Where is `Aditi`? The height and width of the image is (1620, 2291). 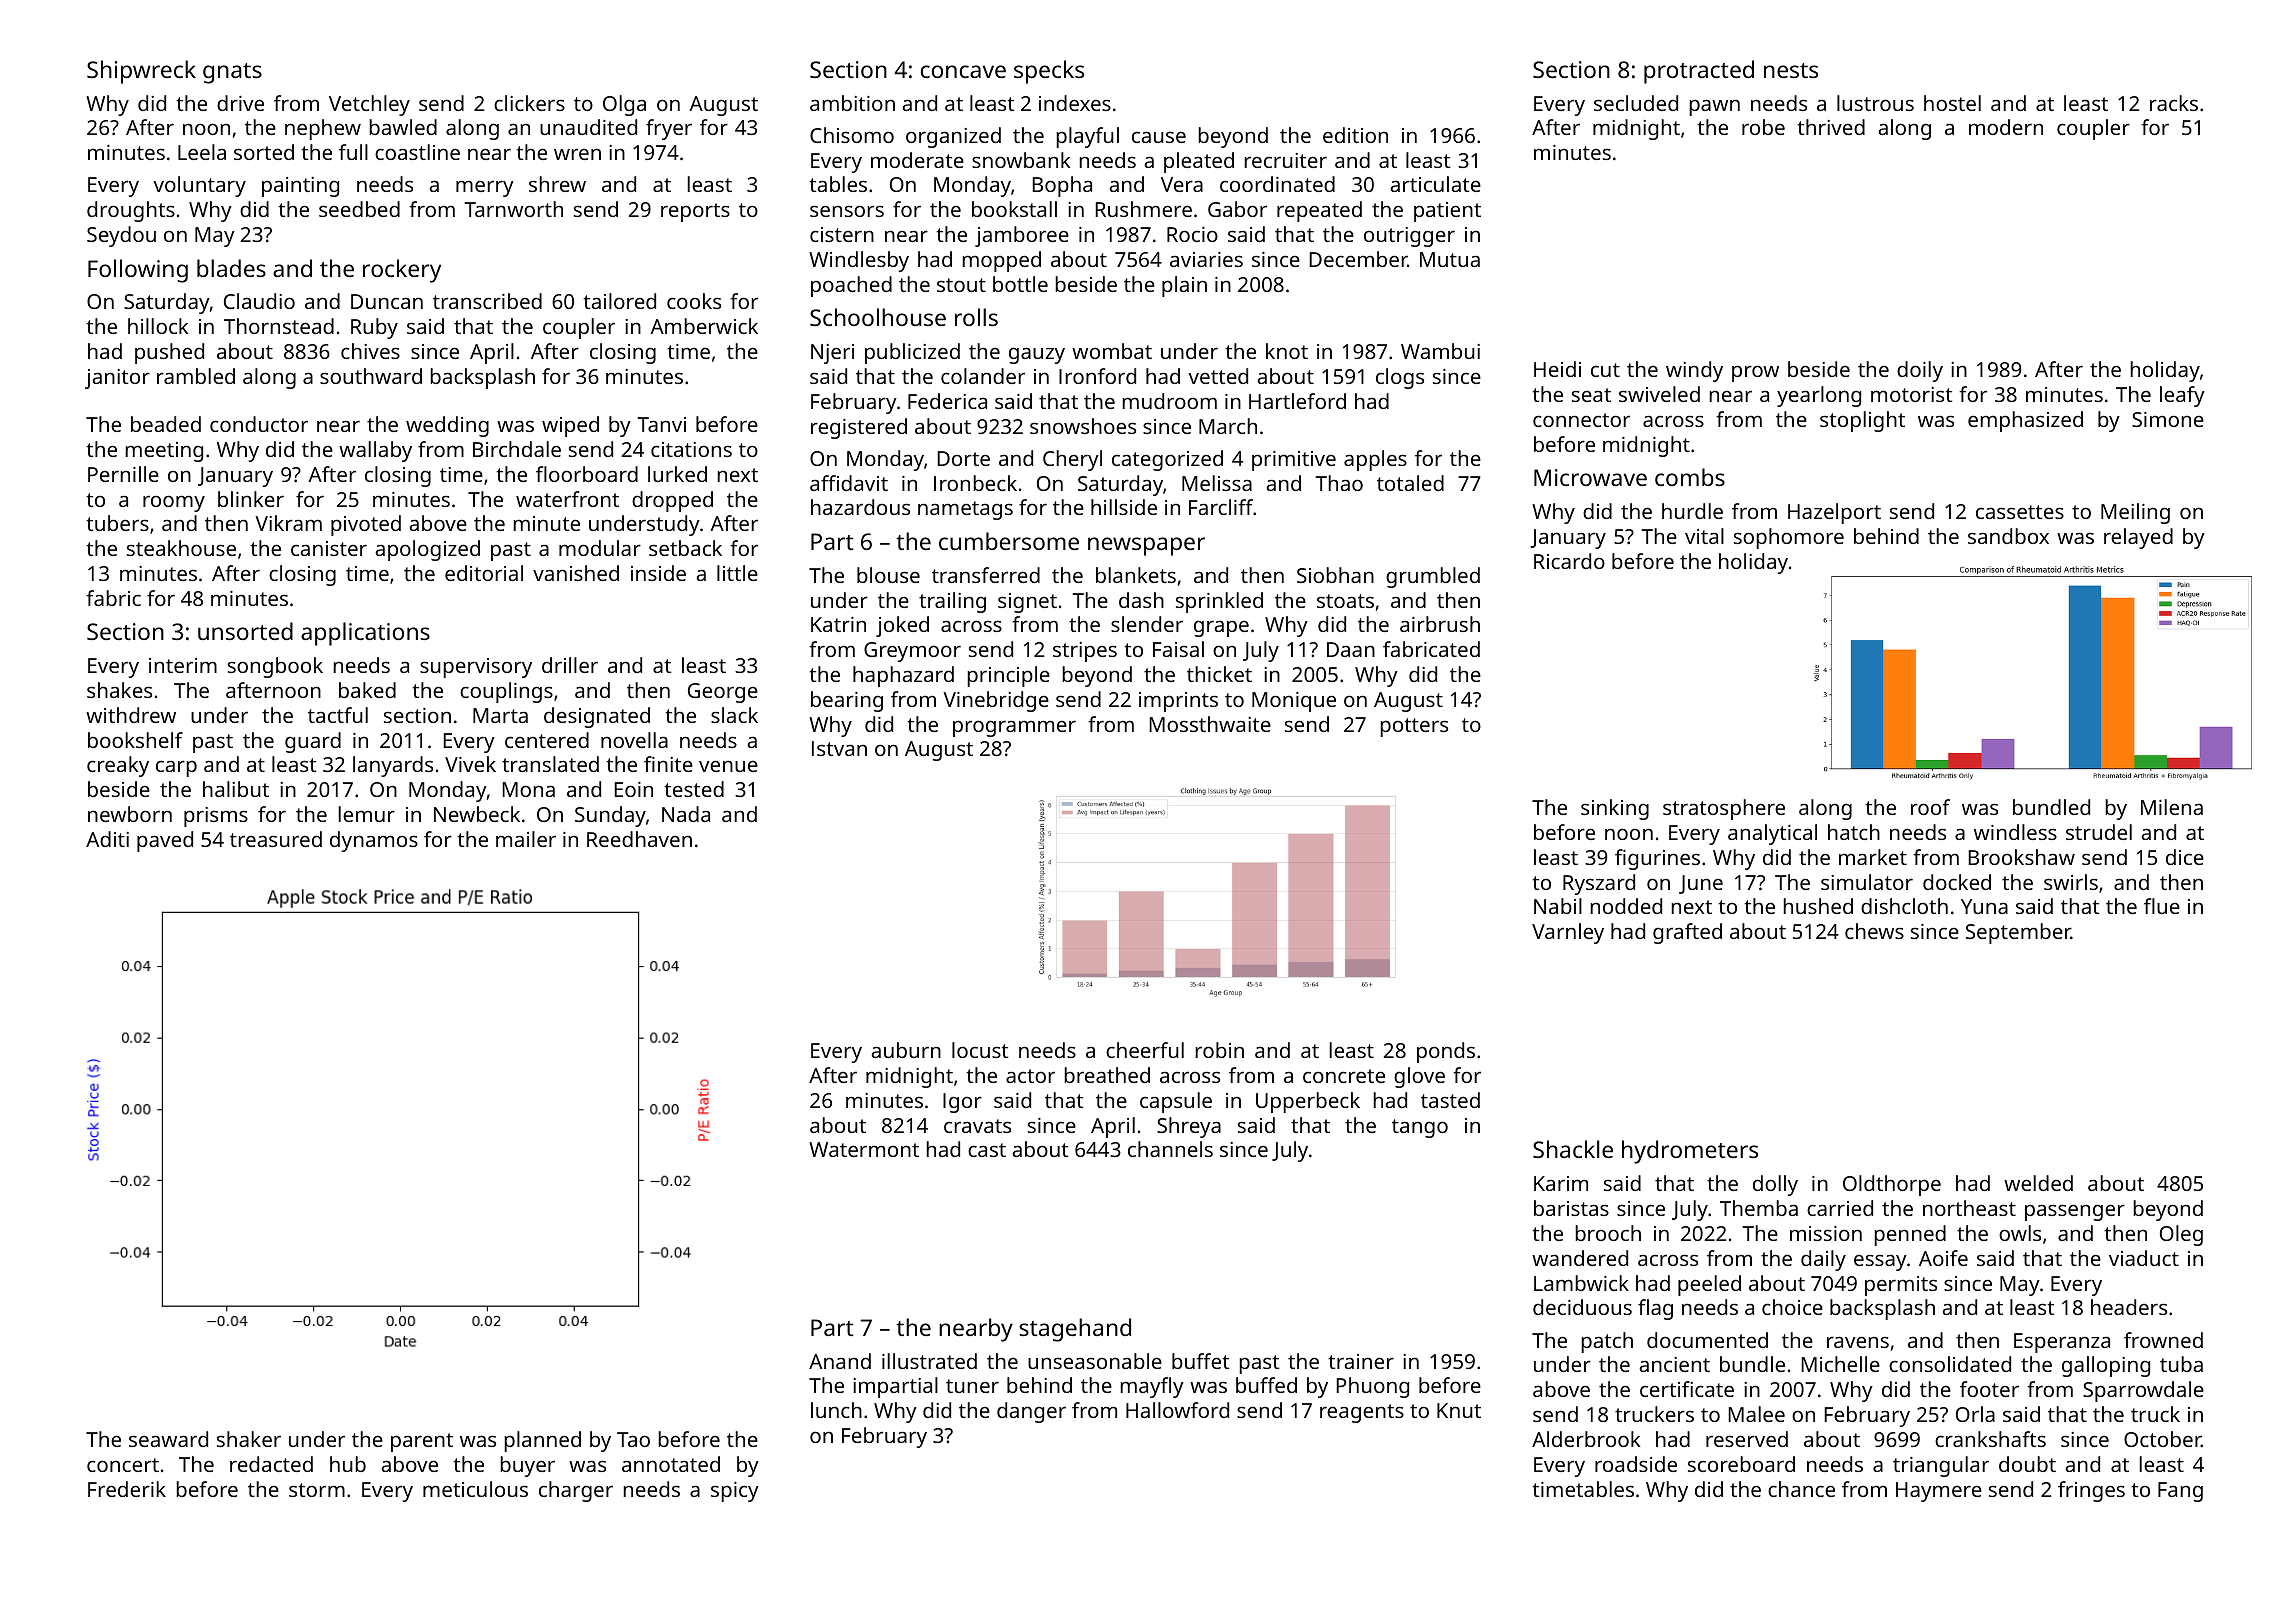 Aditi is located at coordinates (107, 839).
